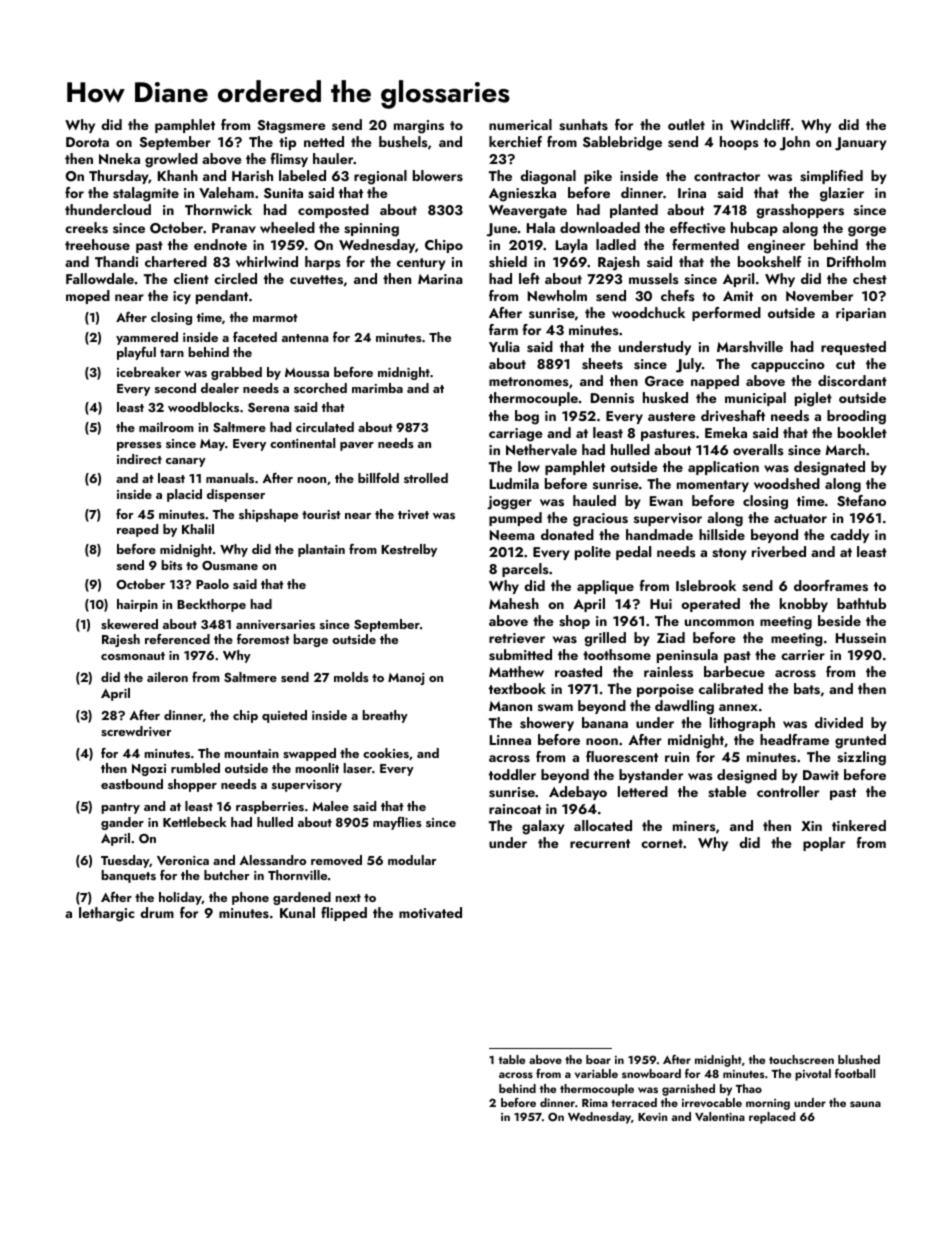 Image resolution: width=952 pixels, height=1233 pixels. What do you see at coordinates (212, 584) in the screenshot?
I see `Paolo` at bounding box center [212, 584].
